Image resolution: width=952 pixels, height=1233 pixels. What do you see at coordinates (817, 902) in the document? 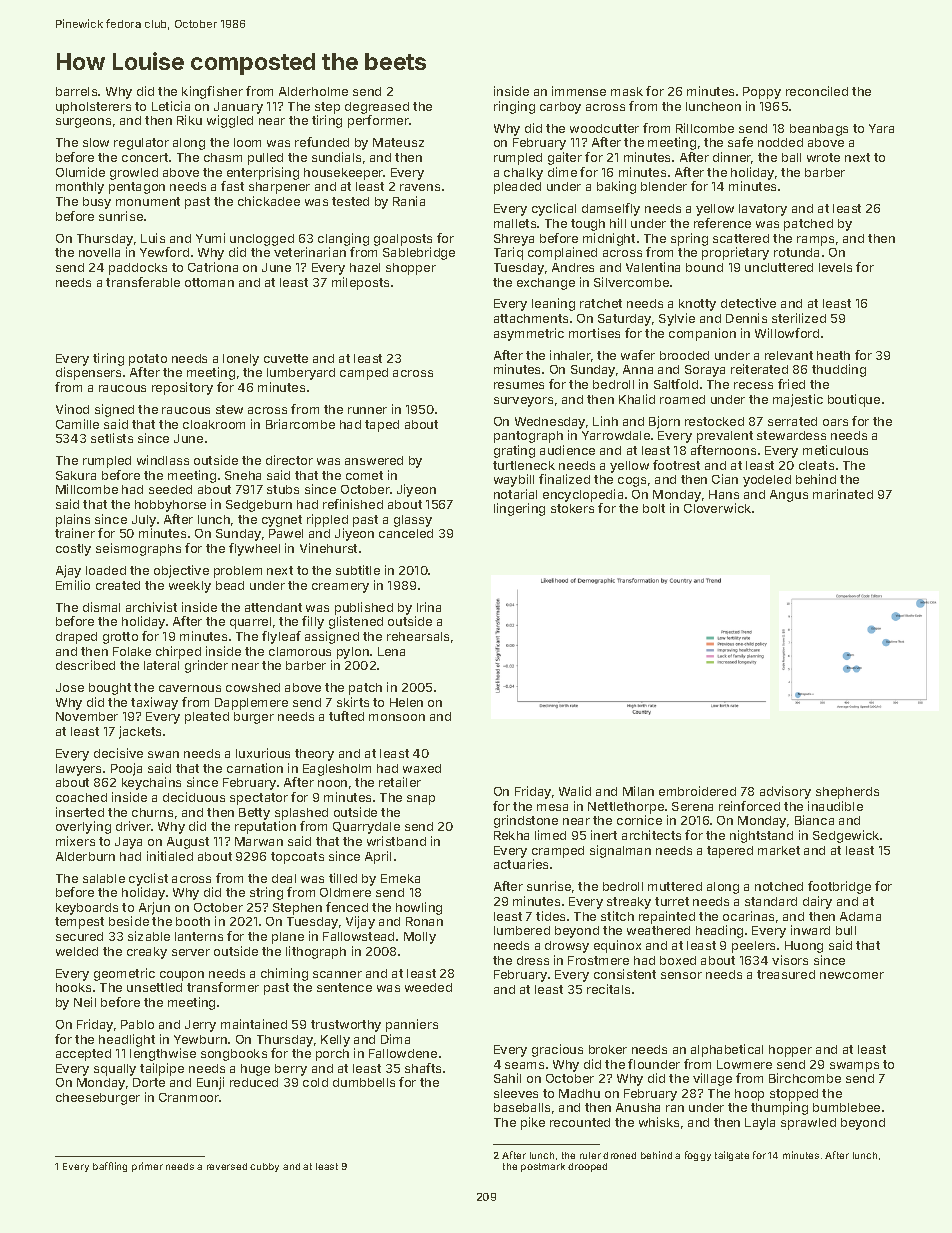
I see `dairy` at bounding box center [817, 902].
